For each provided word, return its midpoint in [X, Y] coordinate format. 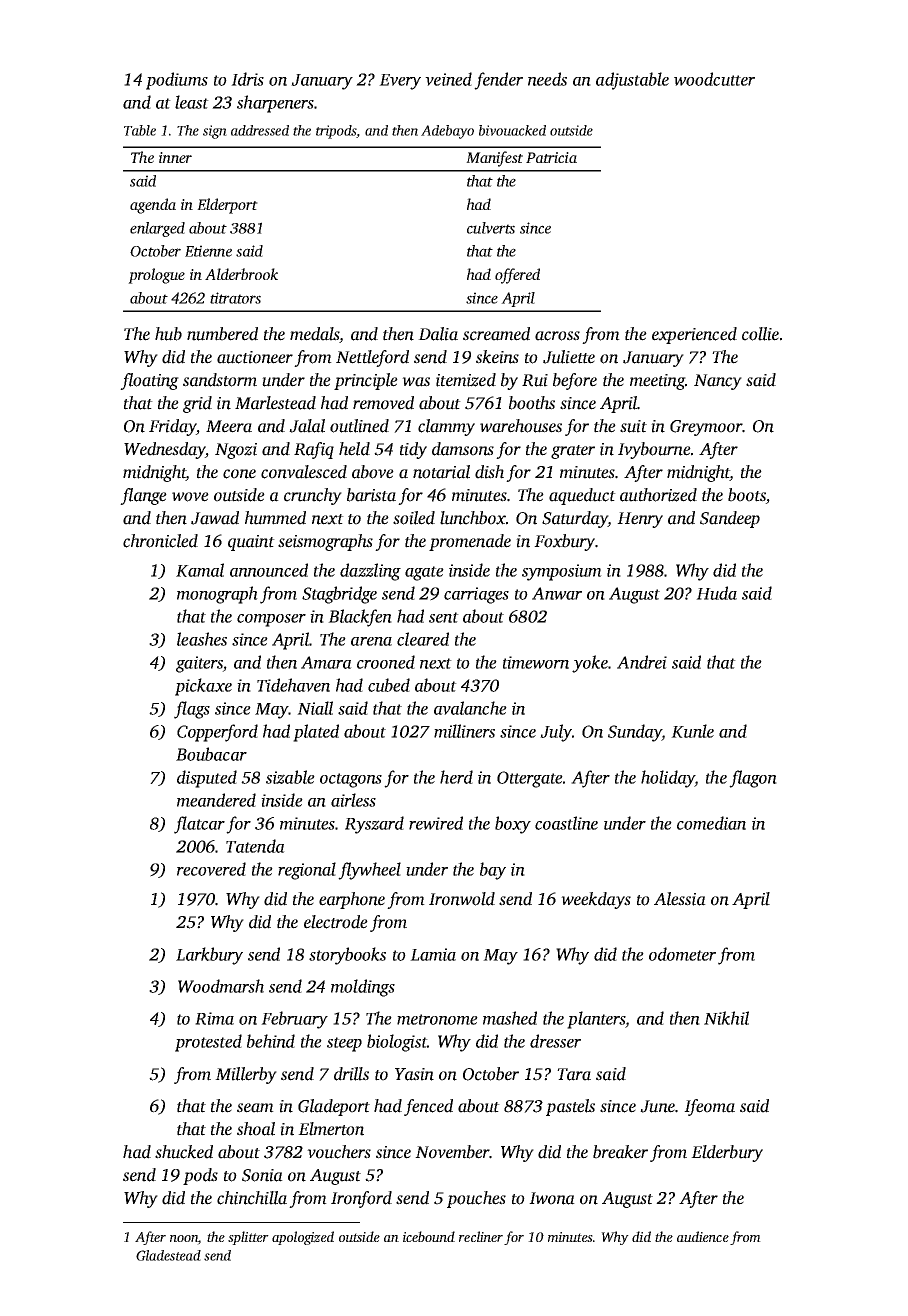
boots [747, 496]
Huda [716, 593]
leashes [202, 639]
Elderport [227, 206]
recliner [481, 1236]
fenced [428, 1107]
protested [208, 1043]
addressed [260, 130]
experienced [694, 335]
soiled [414, 518]
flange [143, 496]
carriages [476, 595]
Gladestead [168, 1255]
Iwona [552, 1198]
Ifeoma [709, 1107]
